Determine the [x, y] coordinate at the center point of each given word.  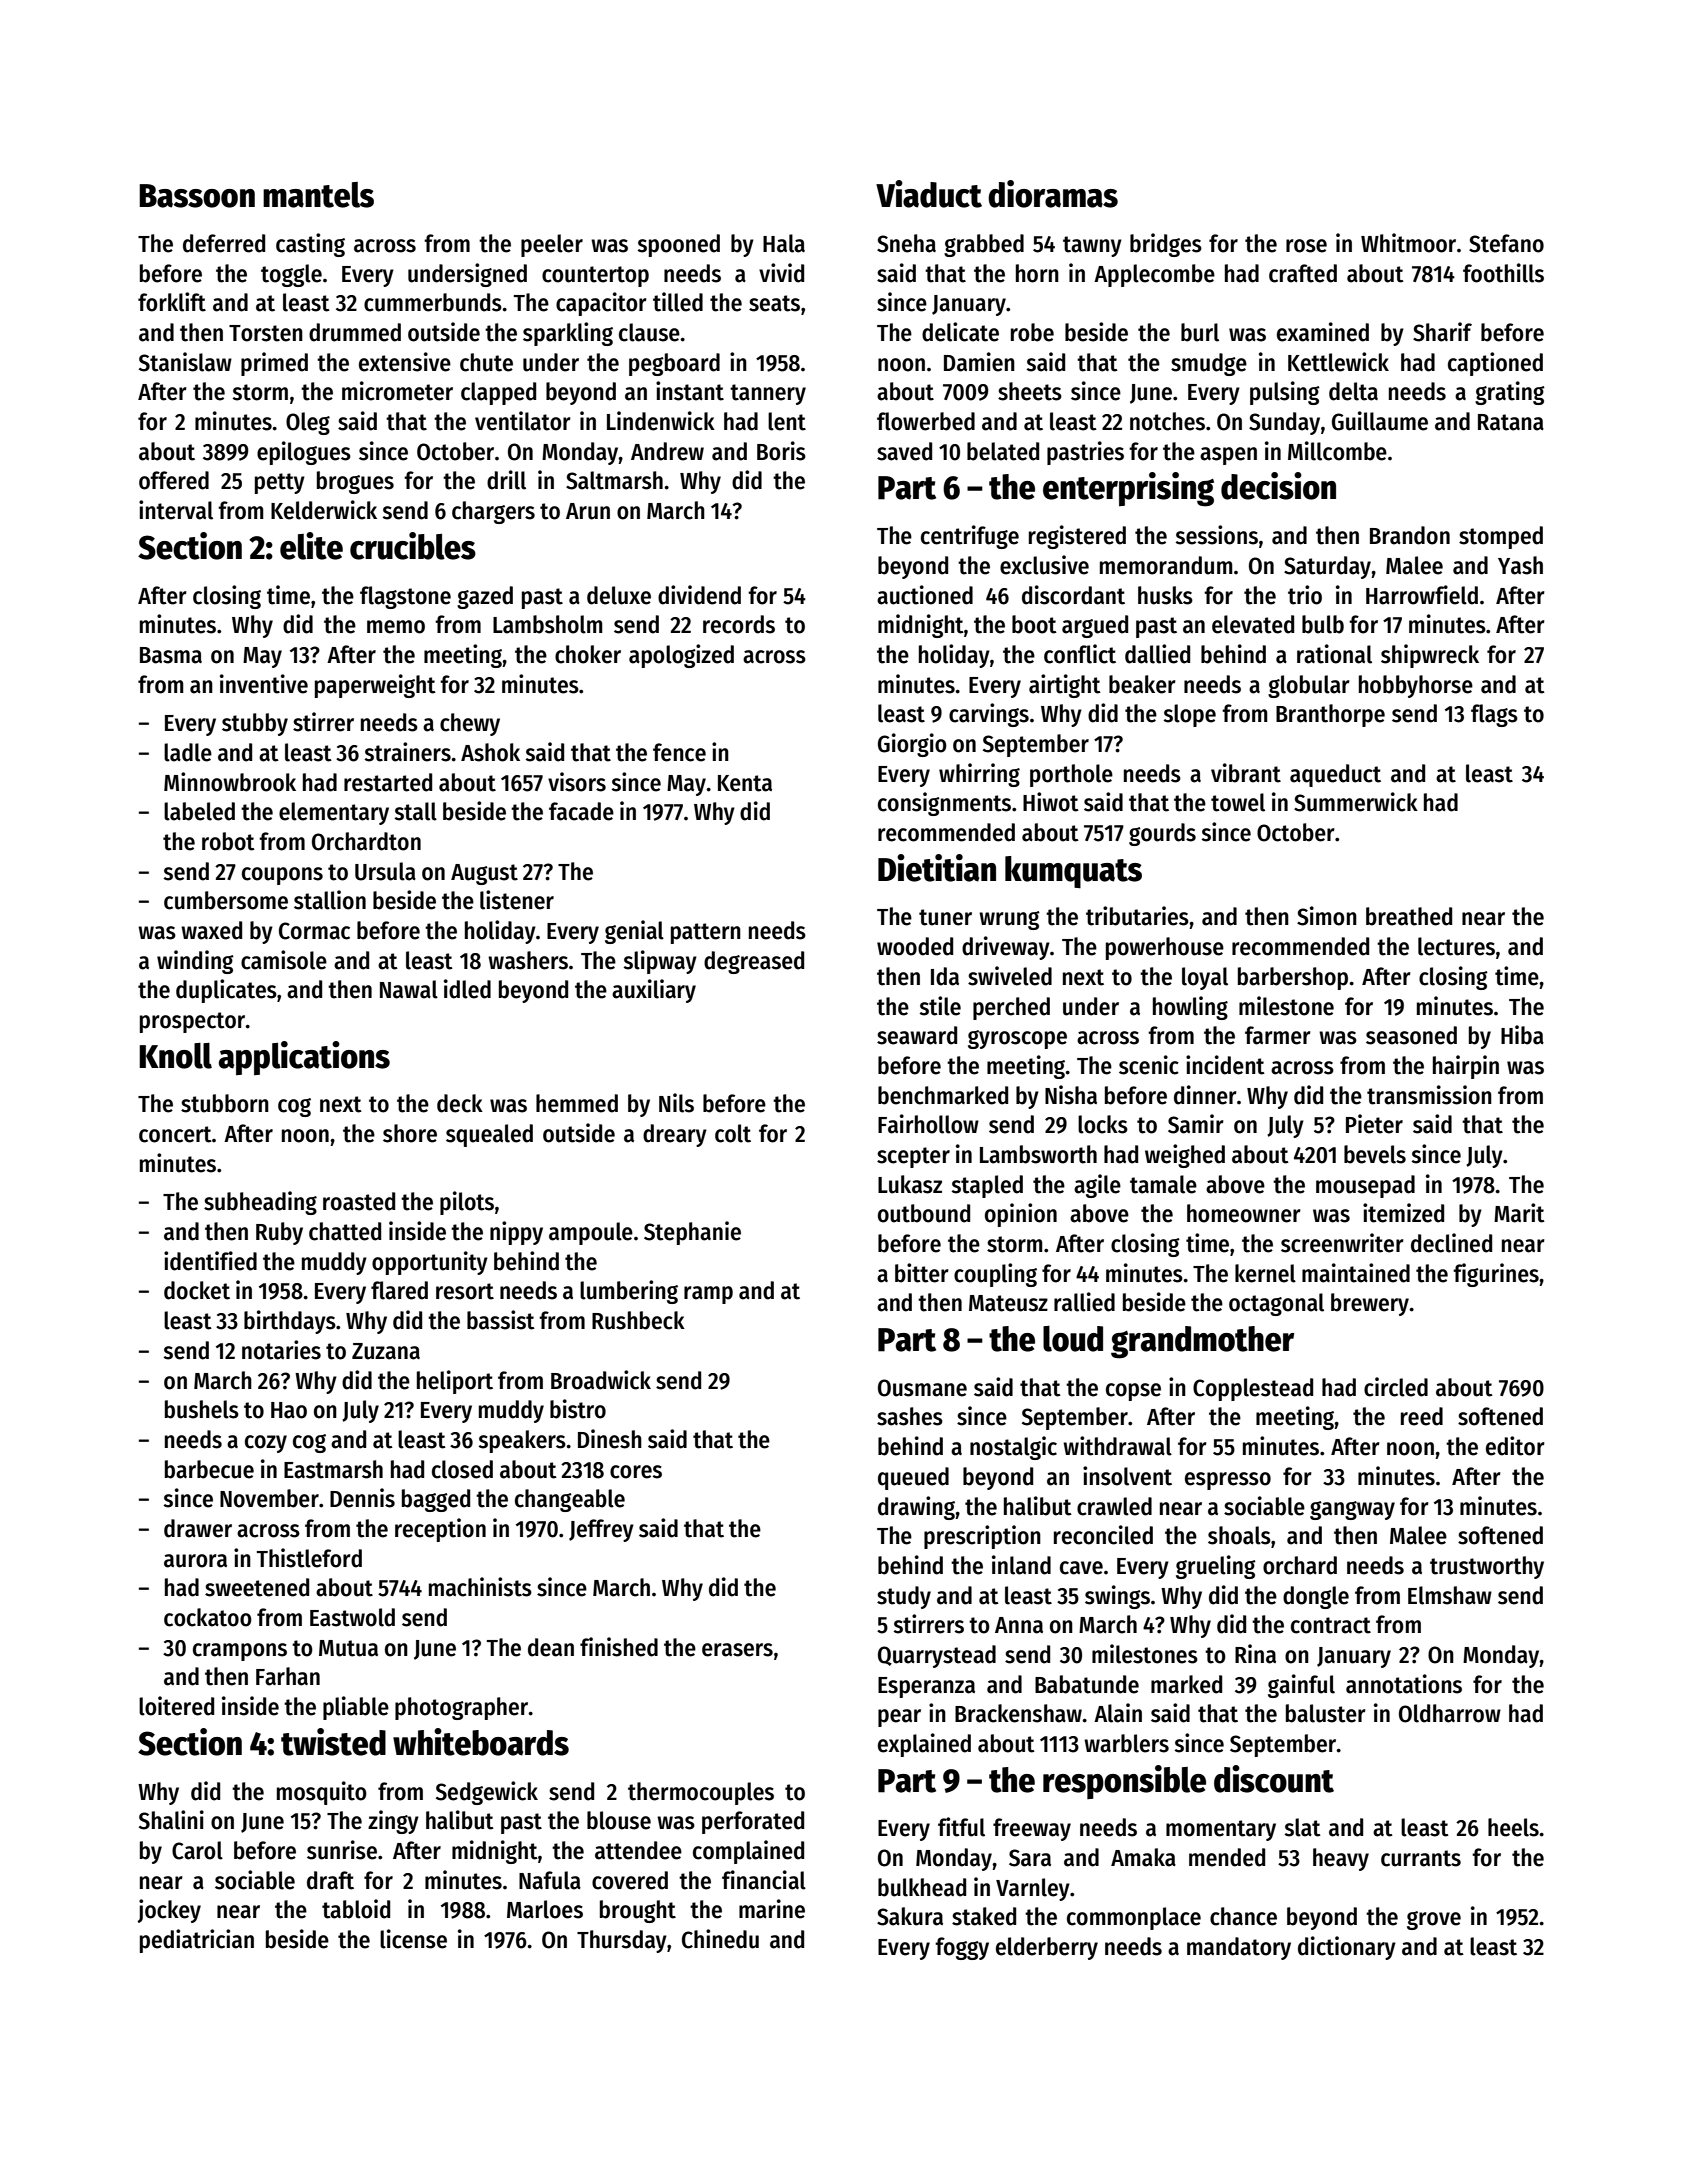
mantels [318, 195]
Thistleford [309, 1558]
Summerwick [1356, 802]
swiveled [1010, 976]
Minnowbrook [230, 782]
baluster [1326, 1713]
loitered [176, 1706]
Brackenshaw [1019, 1713]
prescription [982, 1537]
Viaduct [929, 194]
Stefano [1506, 243]
